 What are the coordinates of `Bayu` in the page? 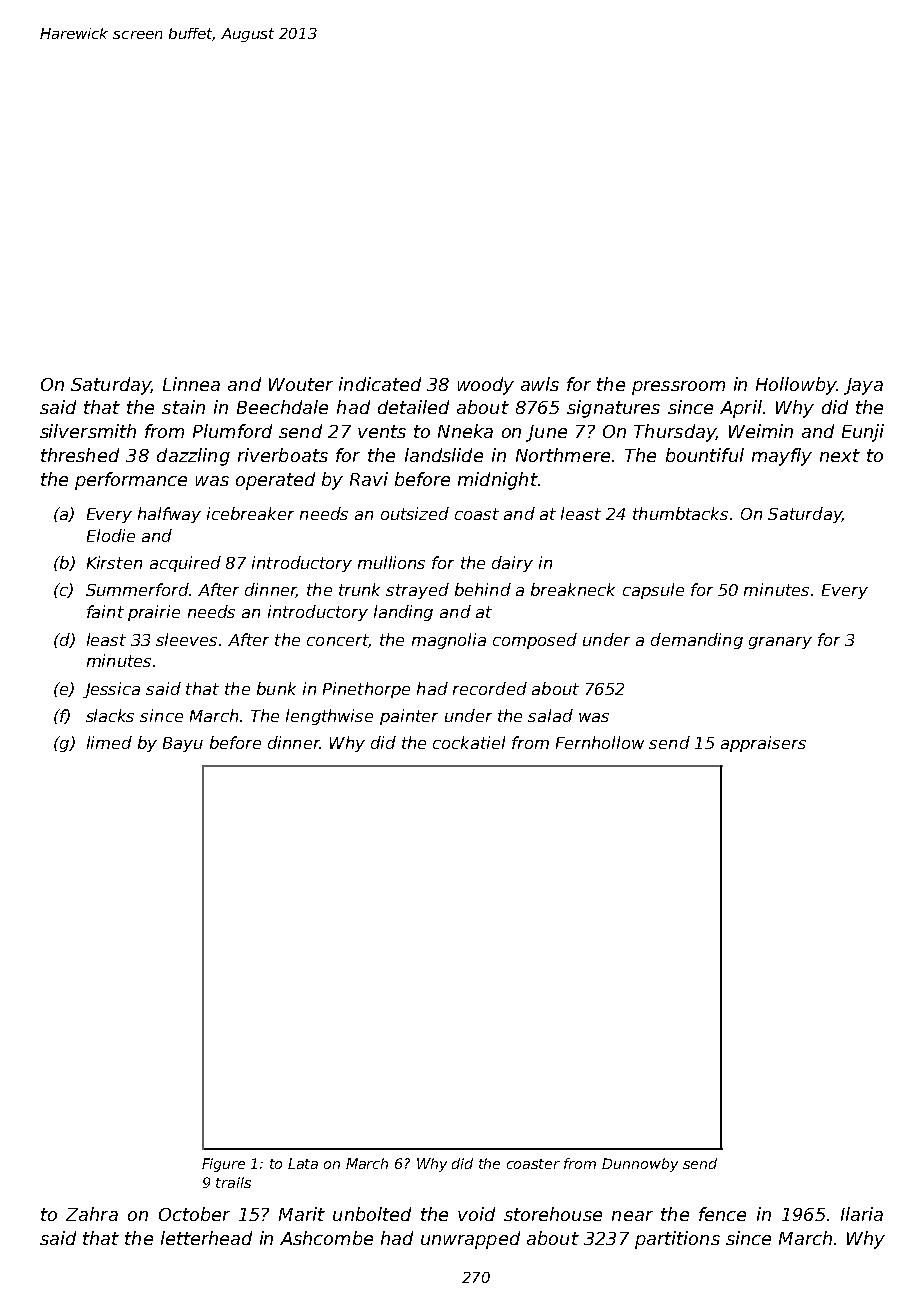 It's located at (183, 744).
